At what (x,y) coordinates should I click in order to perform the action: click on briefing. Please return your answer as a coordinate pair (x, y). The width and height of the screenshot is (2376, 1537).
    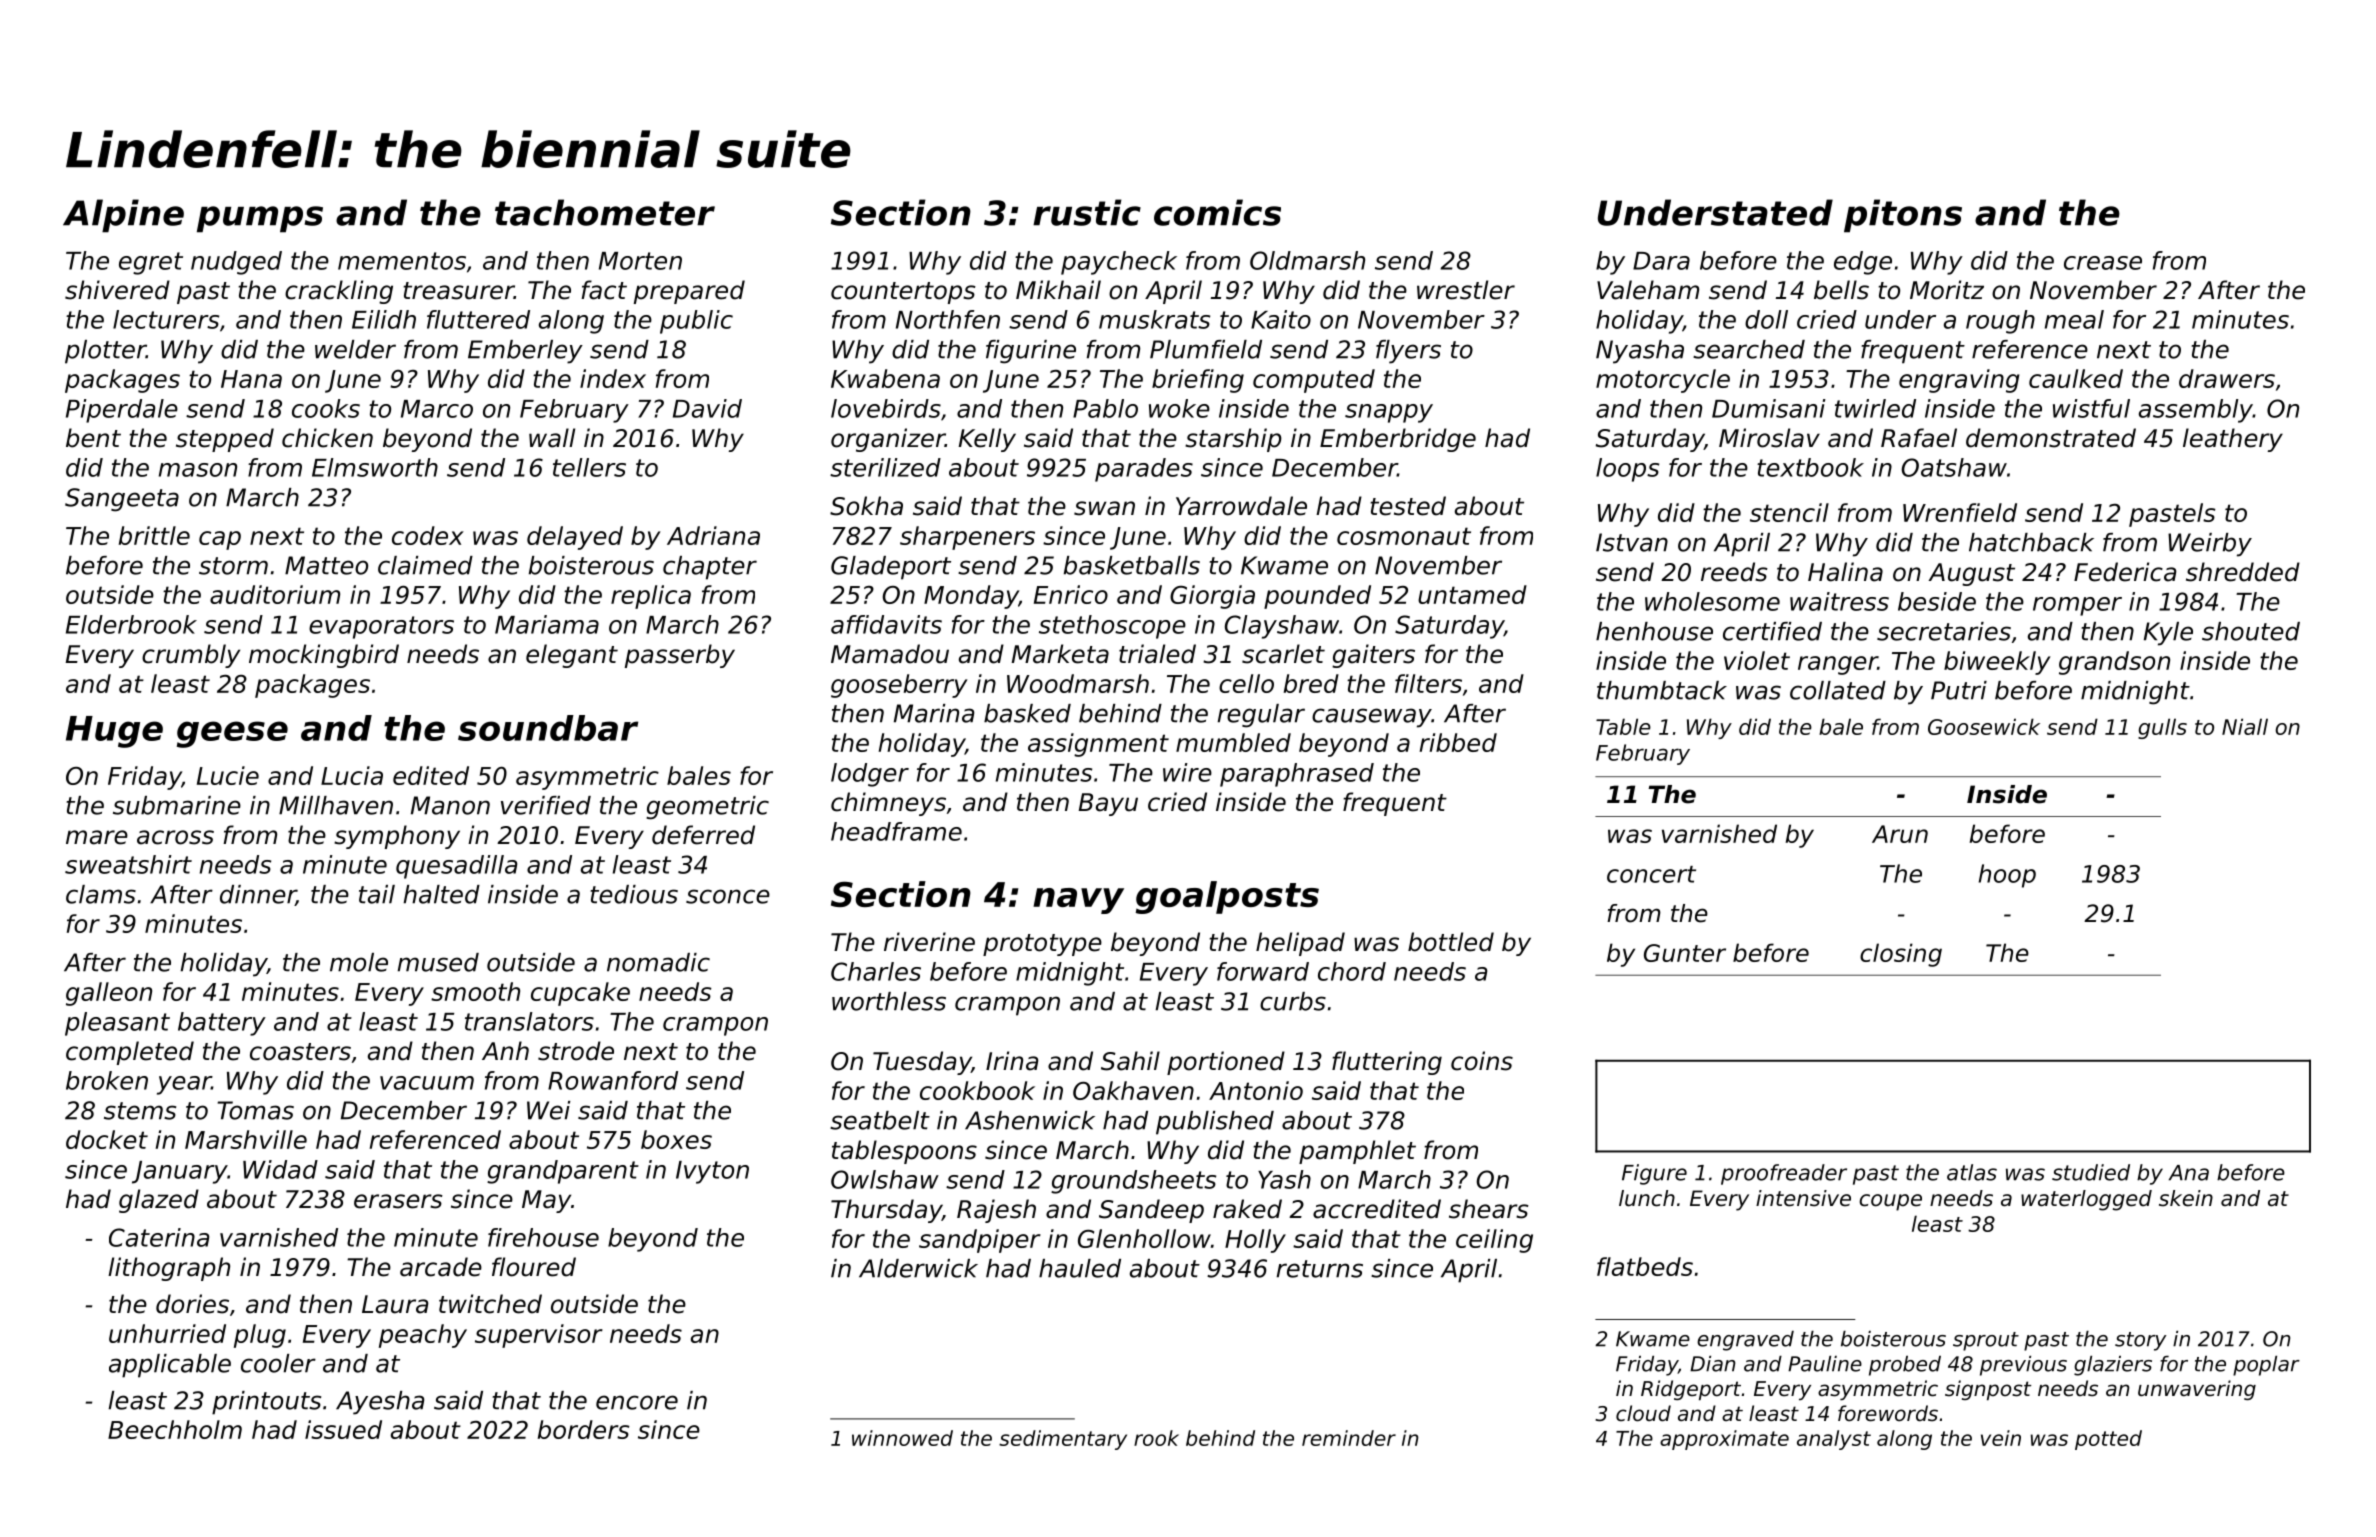
    Looking at the image, I should click on (1198, 381).
